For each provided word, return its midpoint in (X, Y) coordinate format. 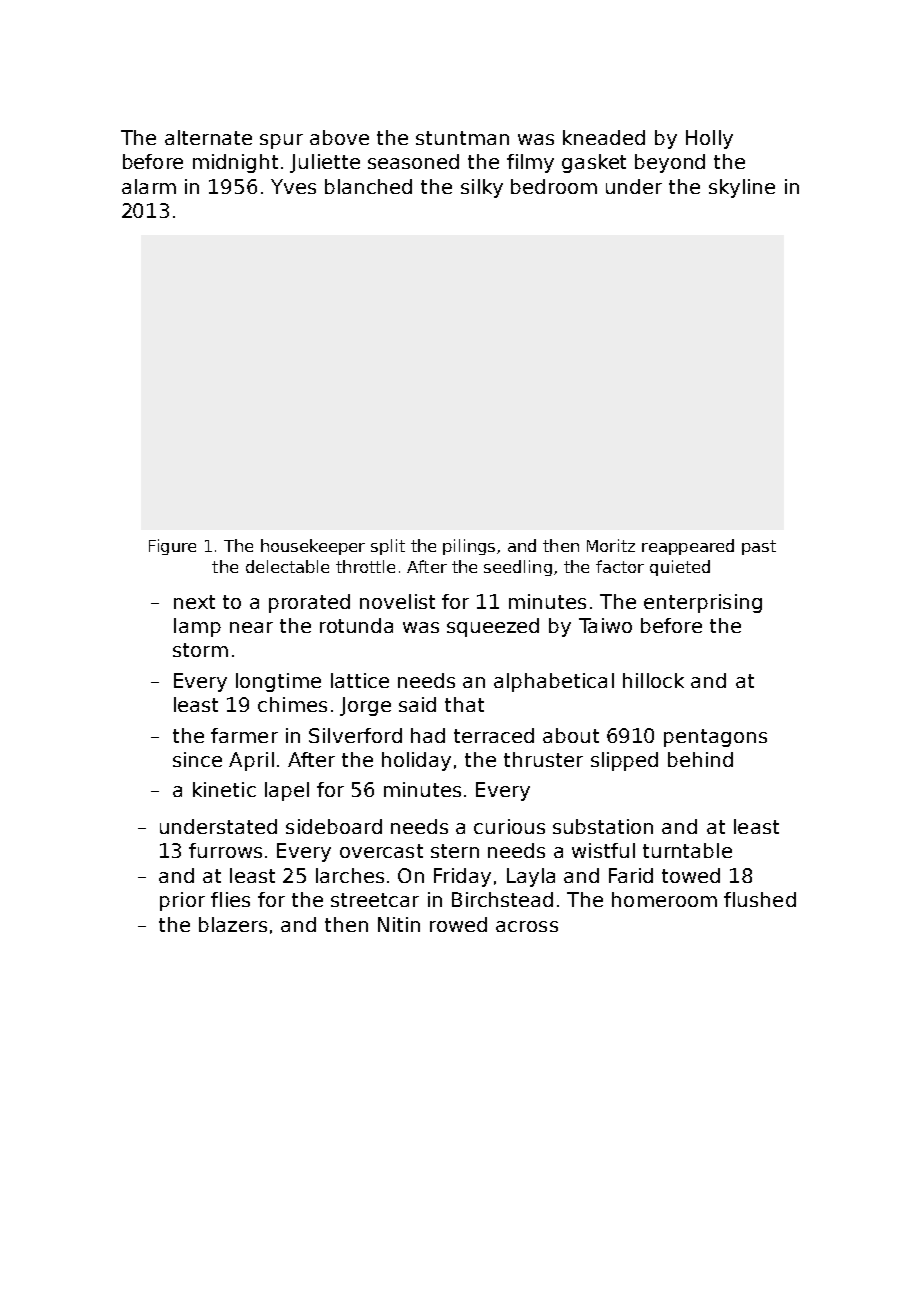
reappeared (688, 547)
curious (509, 826)
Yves (293, 186)
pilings (469, 547)
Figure (172, 547)
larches (350, 875)
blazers (233, 924)
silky (482, 188)
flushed (760, 899)
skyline (742, 188)
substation (603, 826)
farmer (244, 735)
